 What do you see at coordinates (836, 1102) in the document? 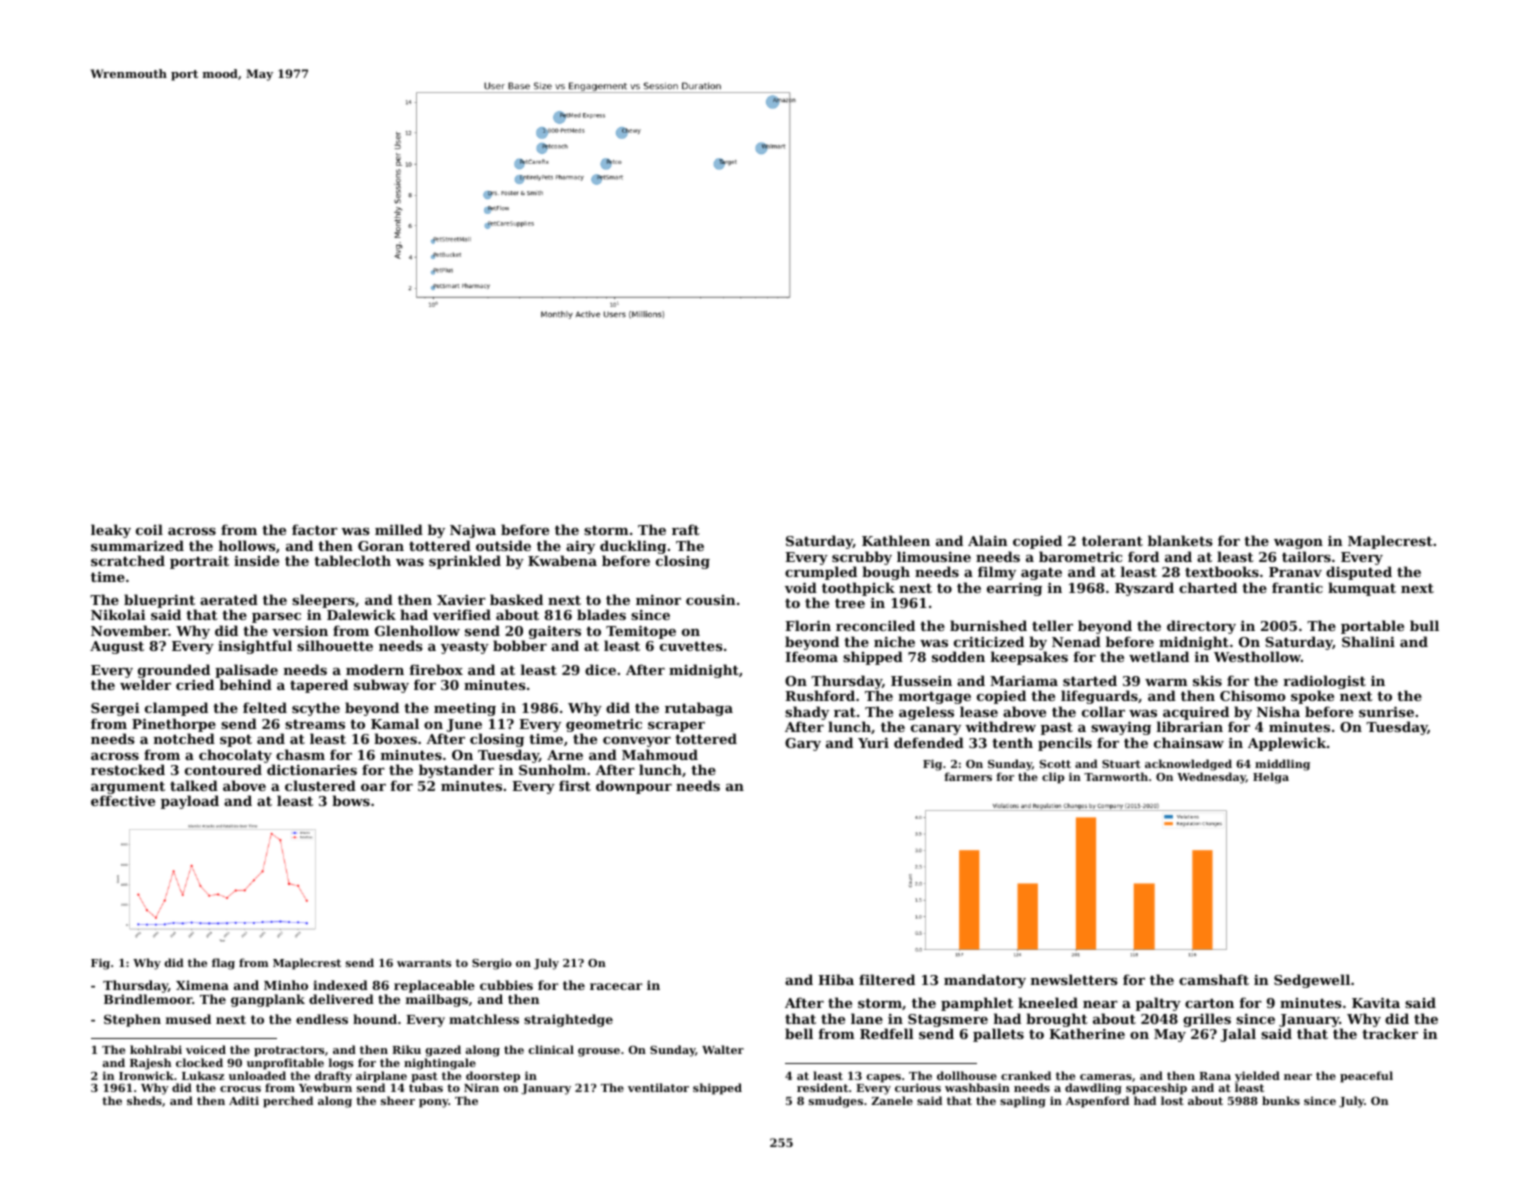
I see `smudges` at bounding box center [836, 1102].
